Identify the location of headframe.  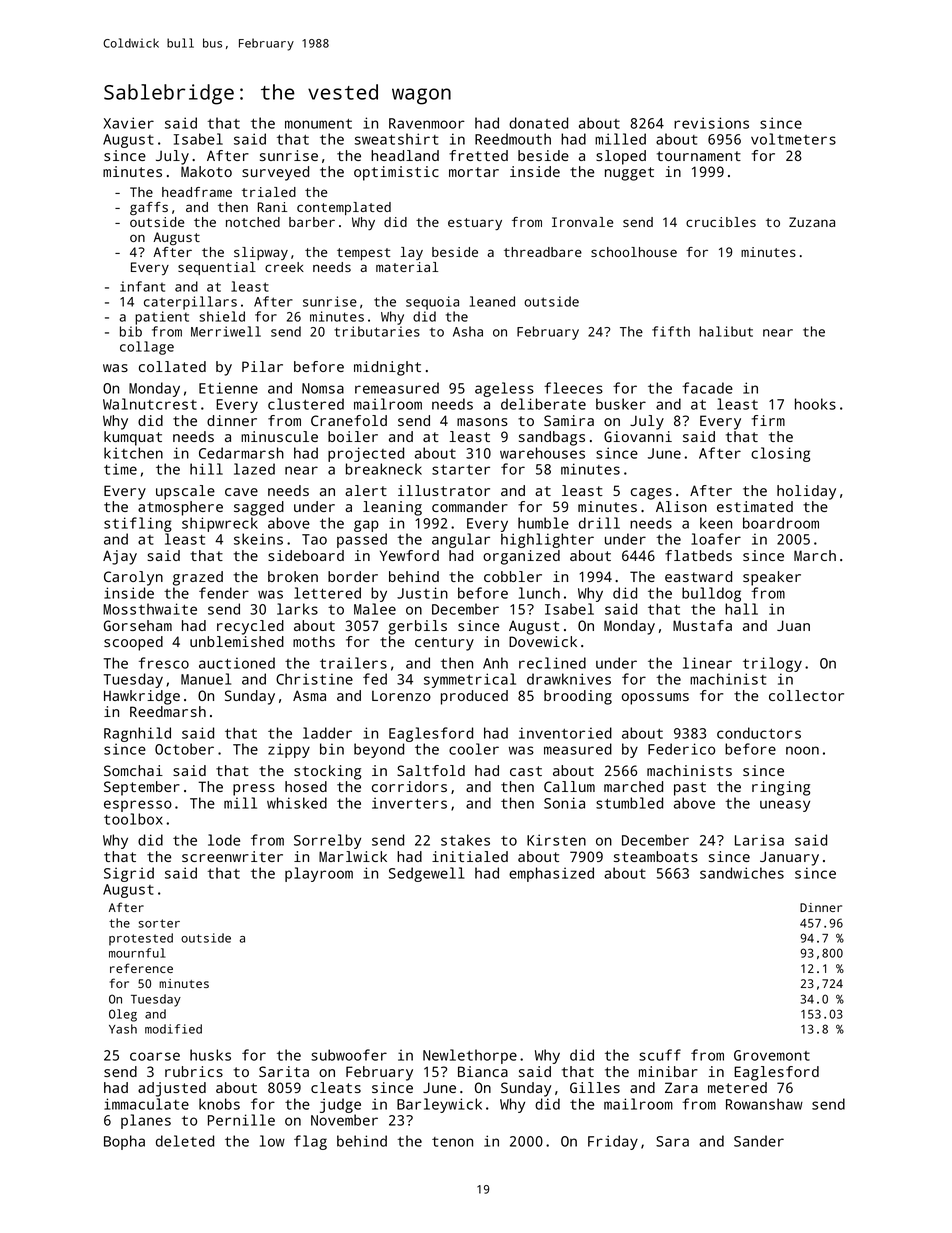
(197, 192).
